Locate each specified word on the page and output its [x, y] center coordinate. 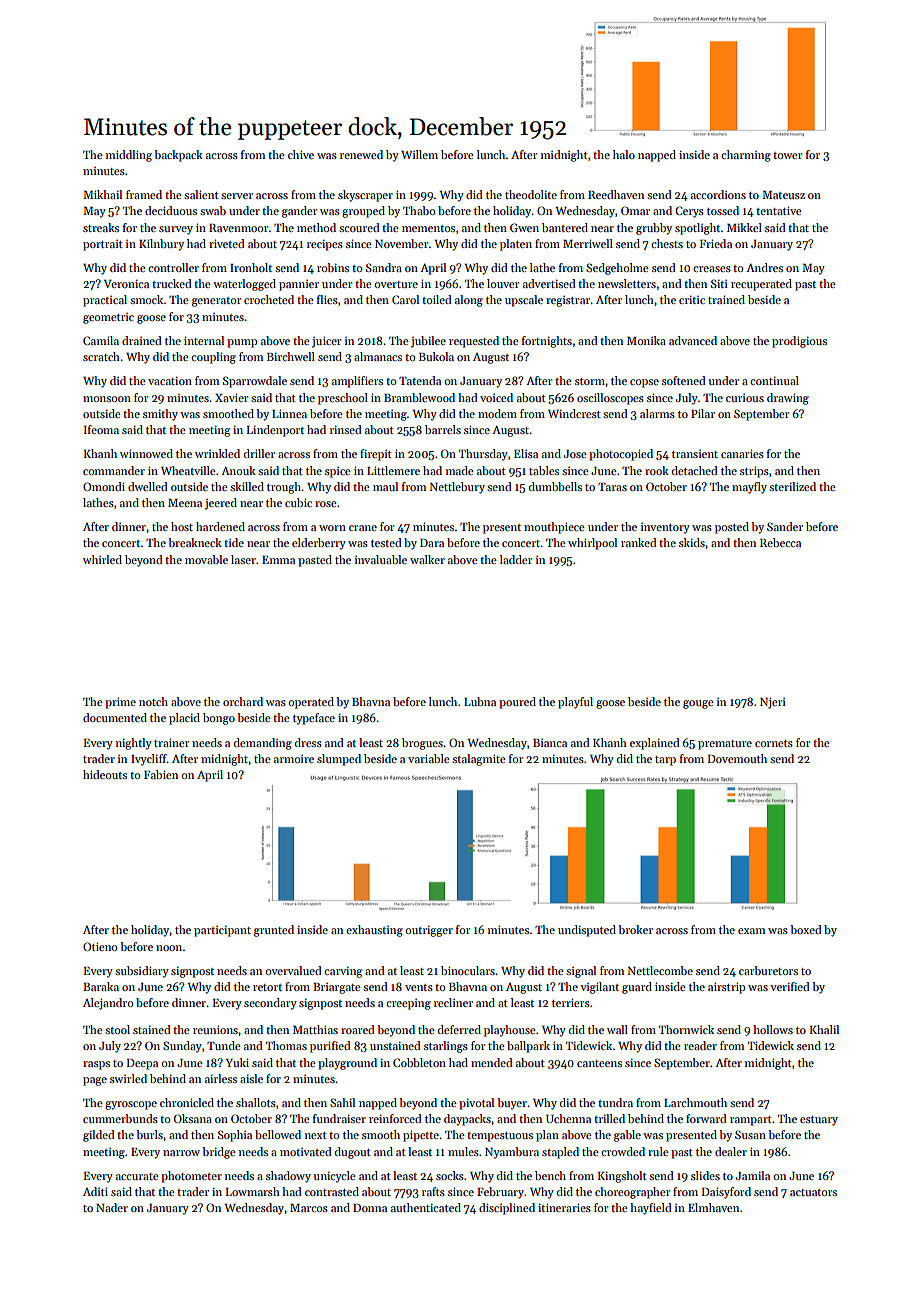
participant [222, 931]
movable [206, 559]
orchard [243, 701]
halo [624, 154]
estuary [819, 1121]
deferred [459, 1029]
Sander [785, 526]
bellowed [278, 1134]
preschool [343, 399]
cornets [774, 743]
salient [201, 194]
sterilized [792, 486]
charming [746, 156]
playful [575, 703]
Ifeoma [101, 429]
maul [385, 486]
